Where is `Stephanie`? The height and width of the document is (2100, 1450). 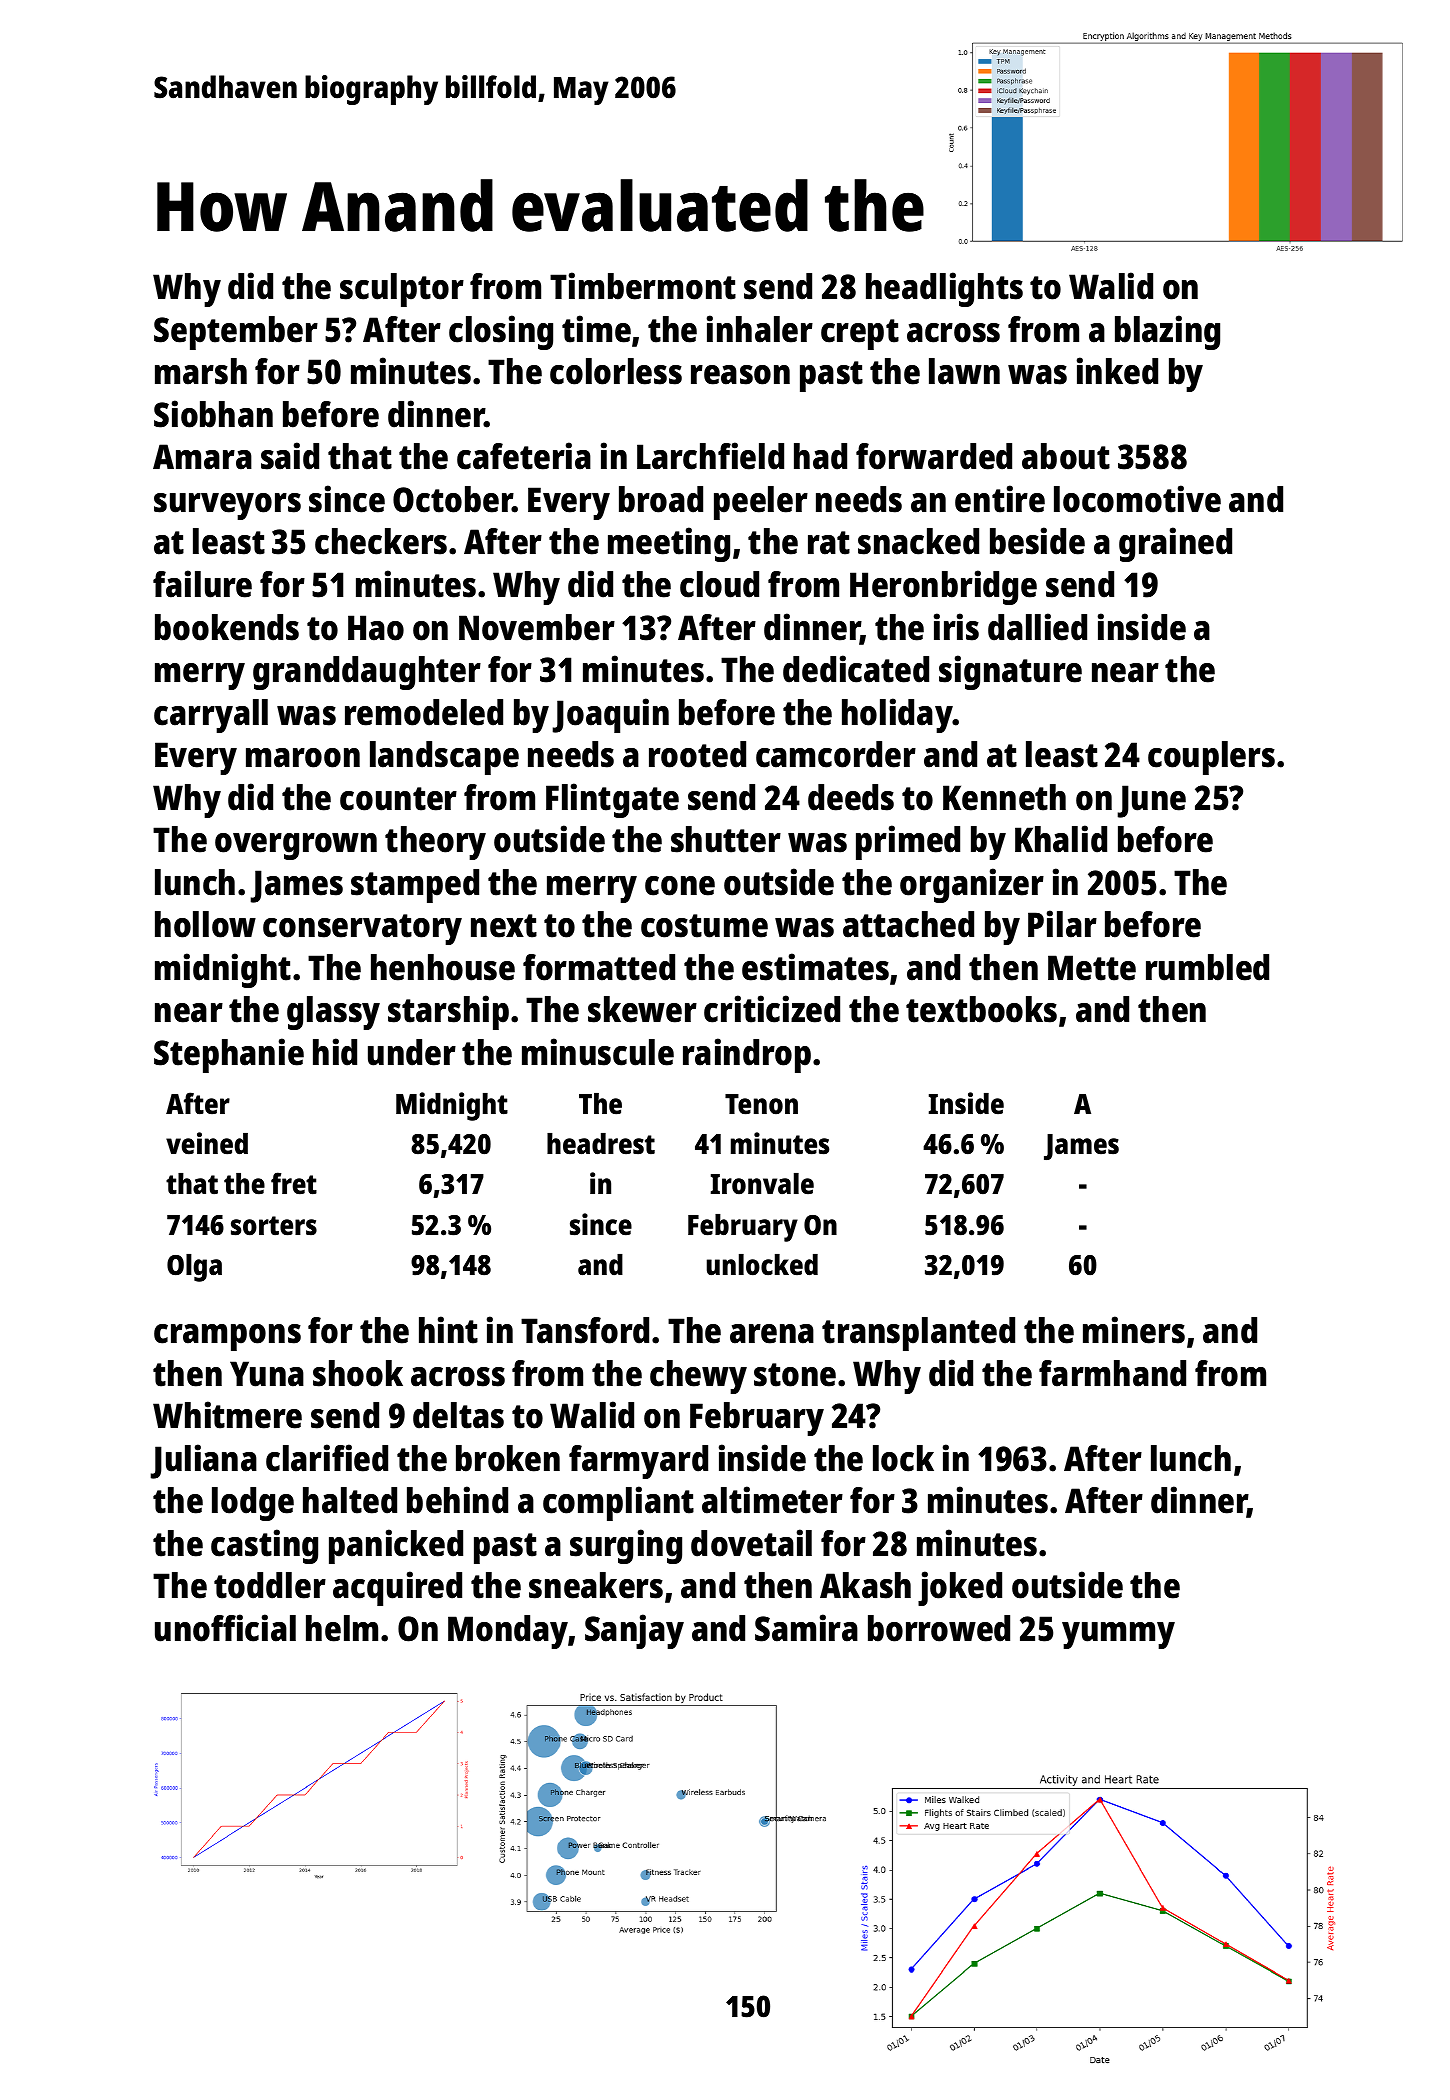
Stephanie is located at coordinates (229, 1055).
